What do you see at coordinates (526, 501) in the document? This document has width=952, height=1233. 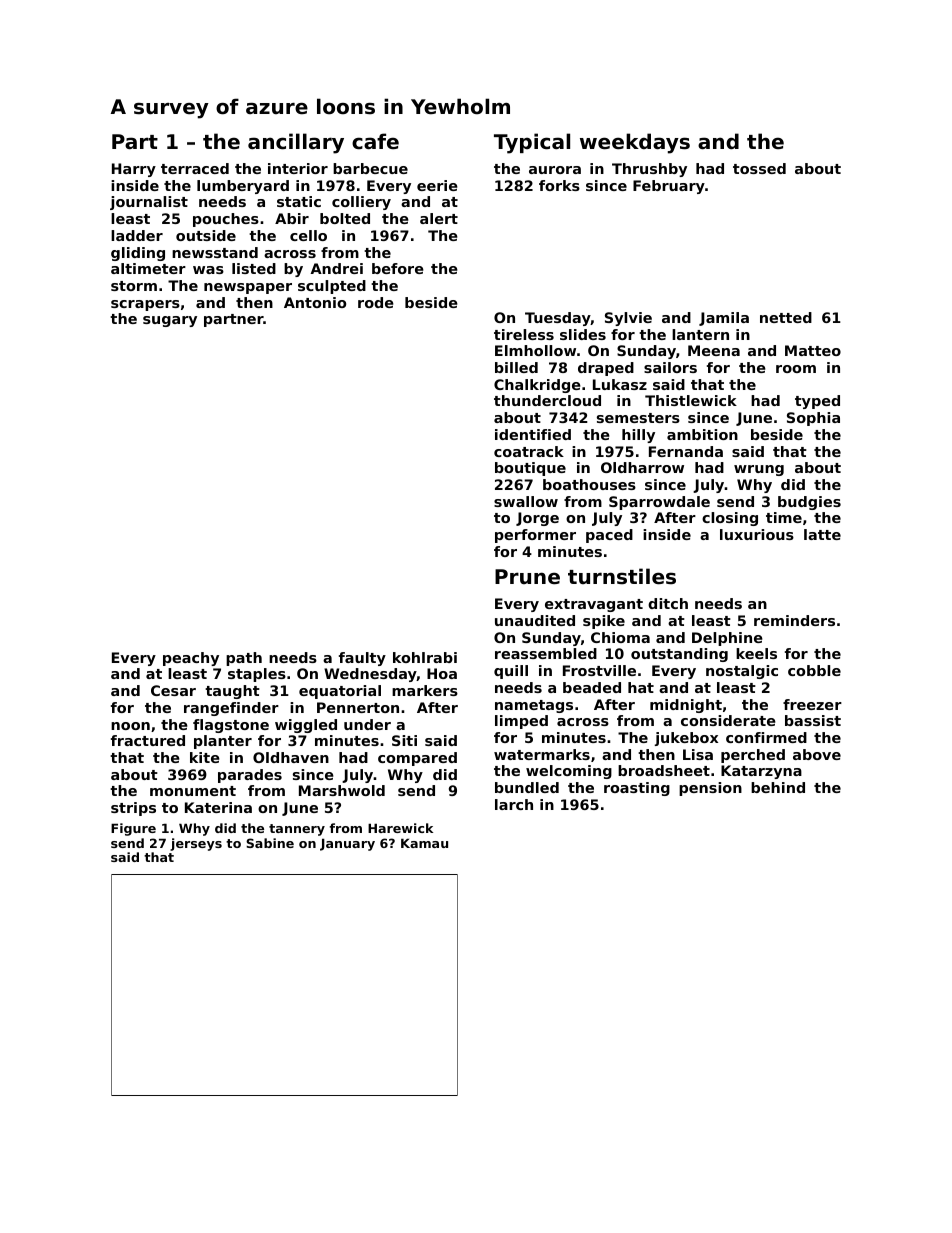 I see `swallow` at bounding box center [526, 501].
